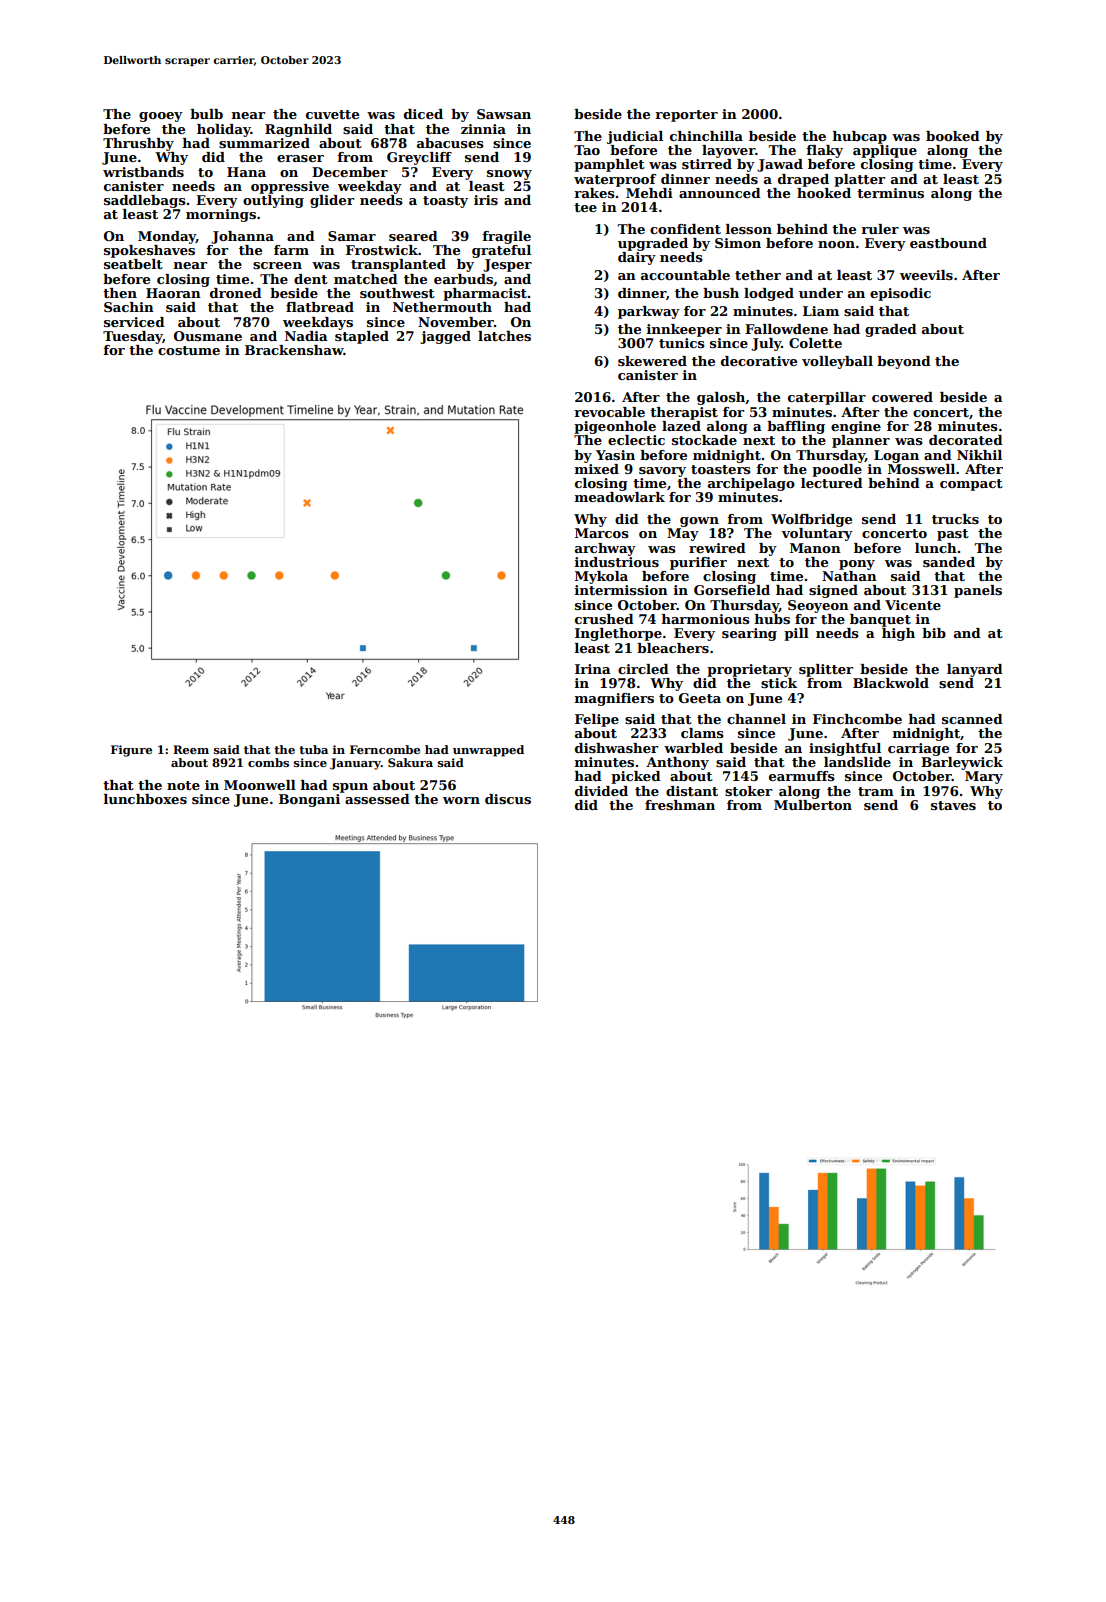 Image resolution: width=1106 pixels, height=1602 pixels. Describe the element at coordinates (191, 749) in the page. I see `Reem` at that location.
